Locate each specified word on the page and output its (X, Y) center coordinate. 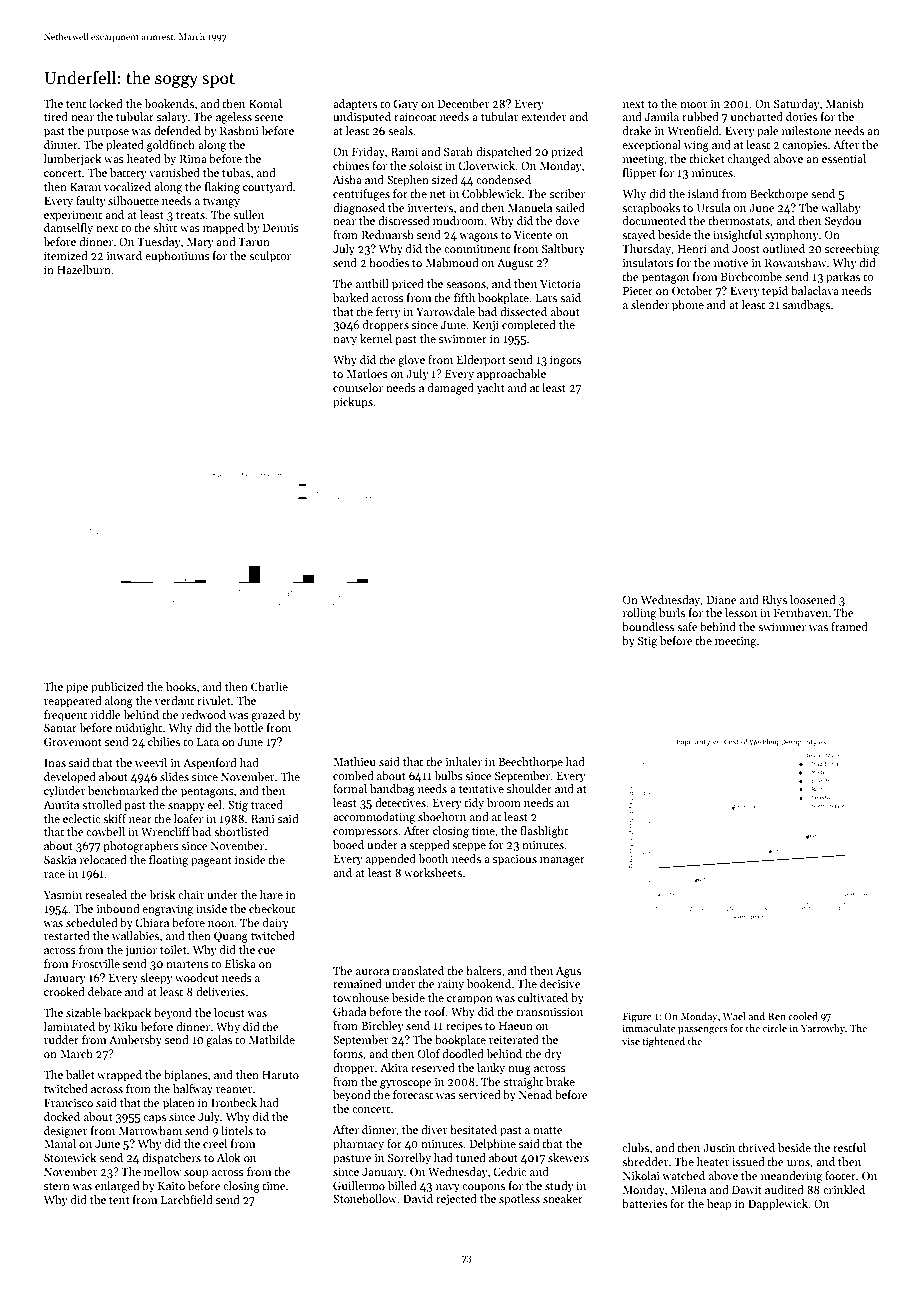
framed (849, 626)
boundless (648, 626)
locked (106, 103)
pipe (77, 688)
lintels (237, 1130)
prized (567, 153)
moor (693, 105)
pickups (353, 403)
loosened (813, 599)
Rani (263, 819)
